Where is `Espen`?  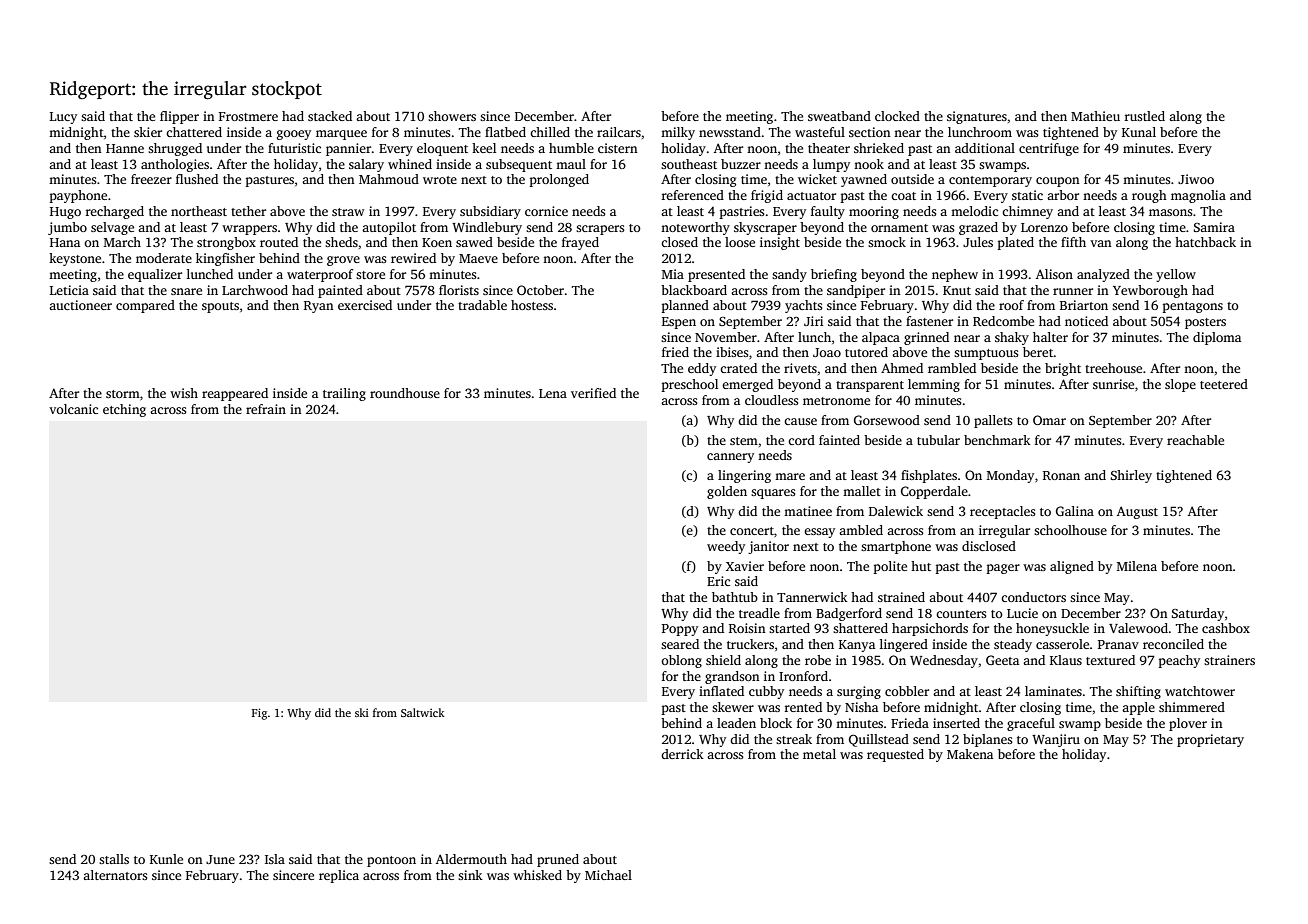
Espen is located at coordinates (679, 323).
